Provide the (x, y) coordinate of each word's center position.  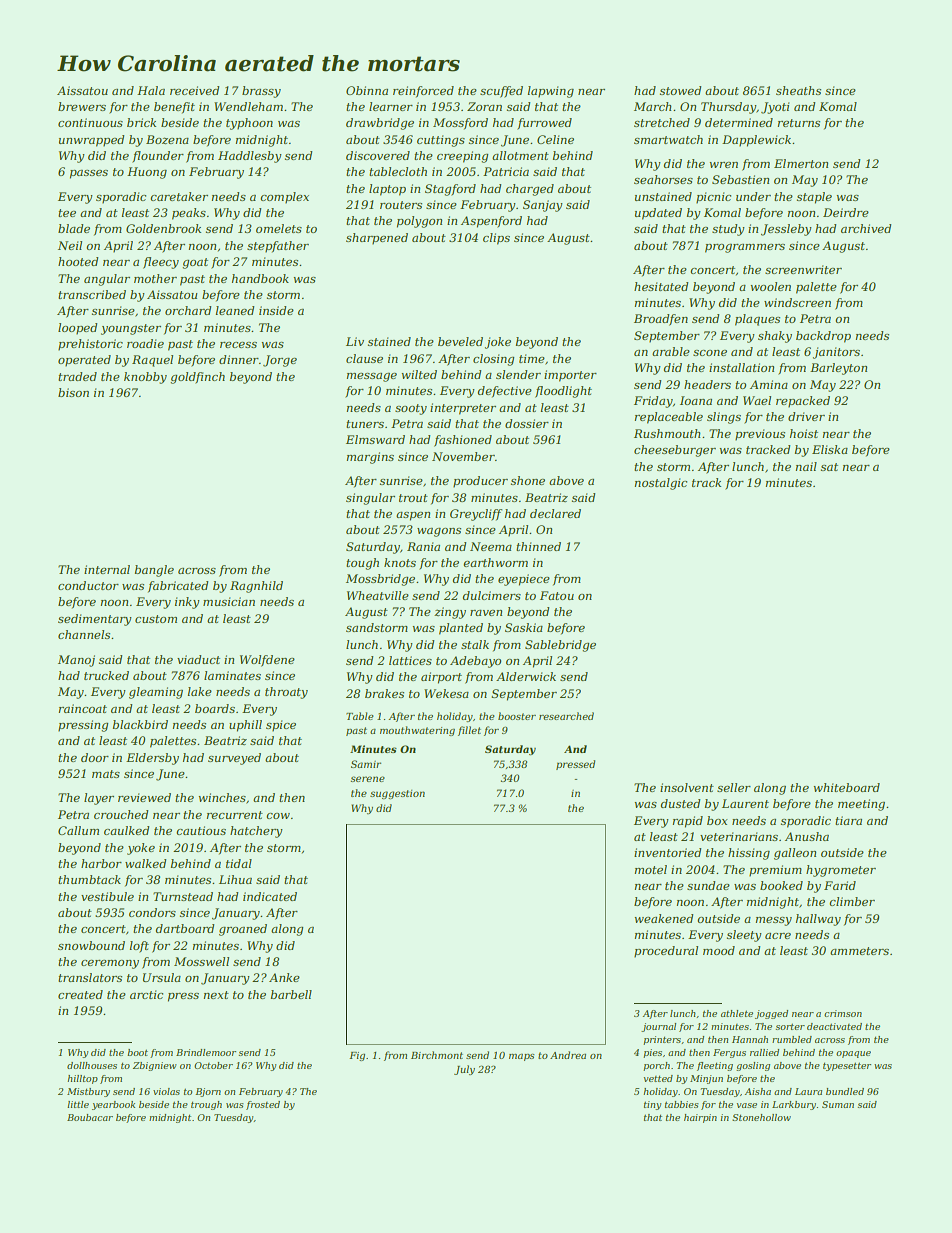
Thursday (728, 108)
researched (566, 716)
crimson (843, 1013)
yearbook (113, 1105)
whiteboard (847, 787)
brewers (82, 106)
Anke (284, 977)
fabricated (178, 587)
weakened (664, 918)
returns (799, 123)
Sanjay (543, 206)
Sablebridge (560, 646)
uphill (245, 726)
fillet (469, 731)
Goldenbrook (163, 228)
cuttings (441, 141)
